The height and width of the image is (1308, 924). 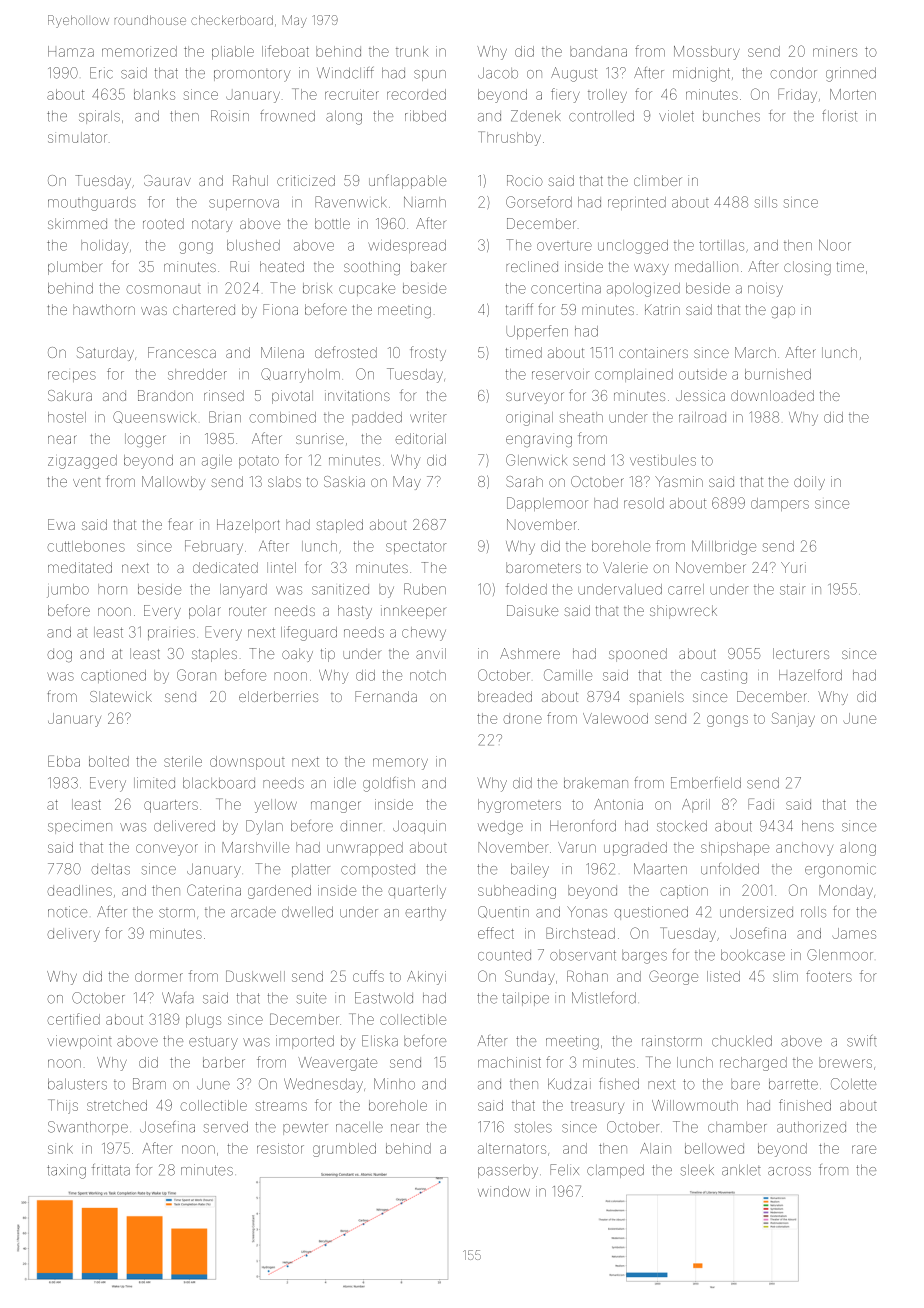 What do you see at coordinates (596, 783) in the image?
I see `brakeman` at bounding box center [596, 783].
